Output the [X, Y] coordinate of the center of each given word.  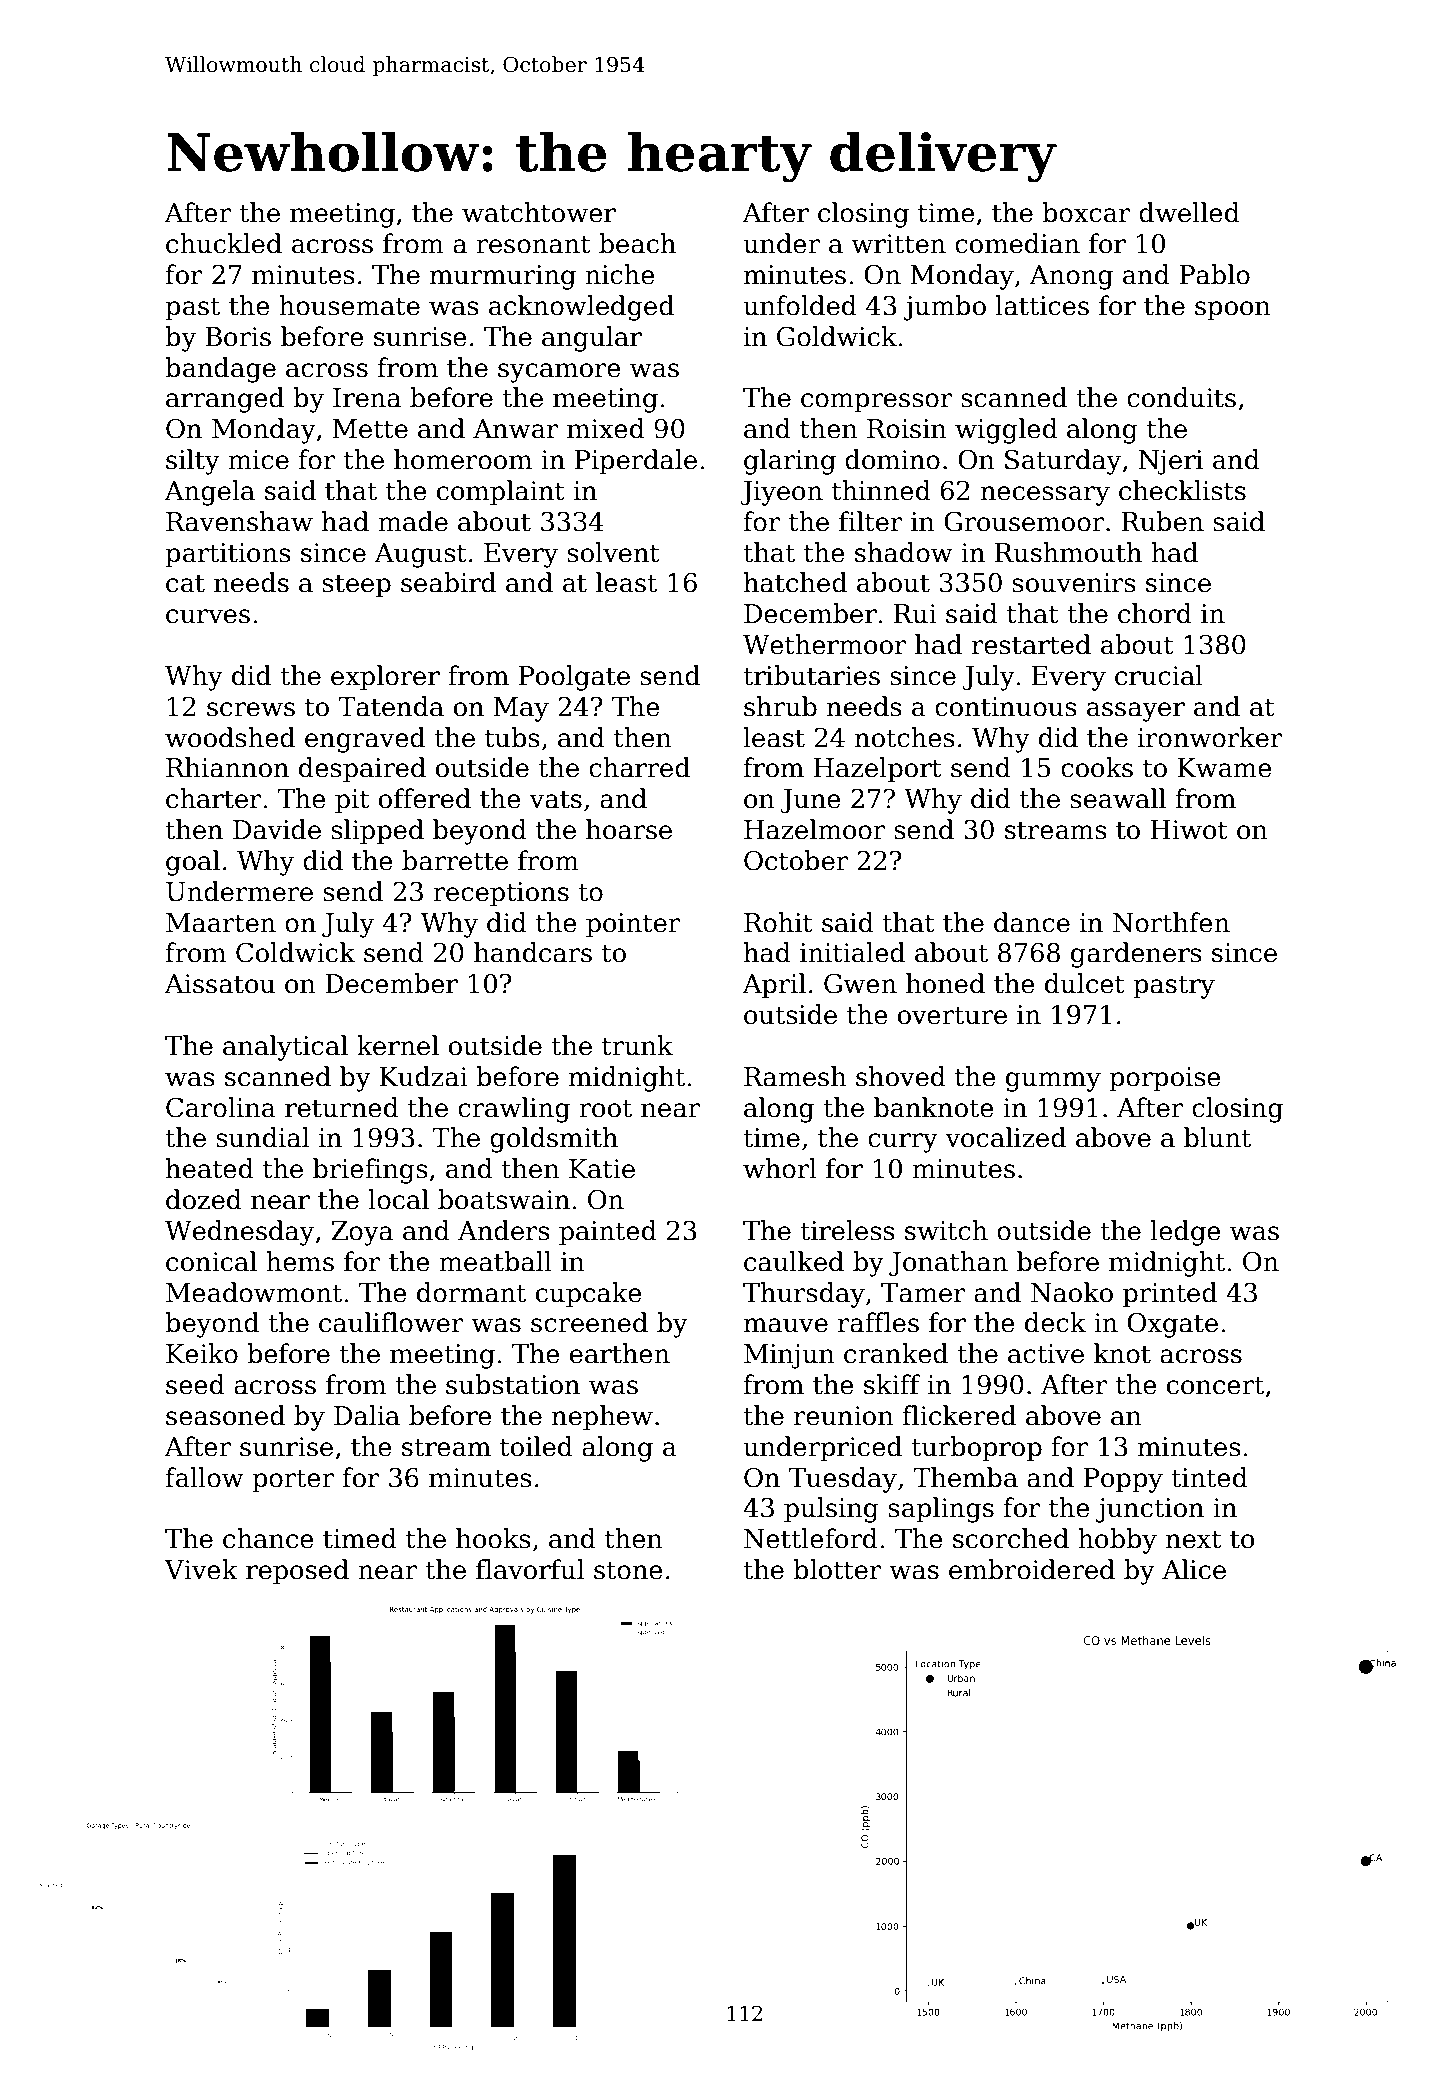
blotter [837, 1569]
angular [592, 339]
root [605, 1108]
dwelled [1189, 212]
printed [1170, 1295]
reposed [297, 1572]
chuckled [224, 243]
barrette [455, 860]
